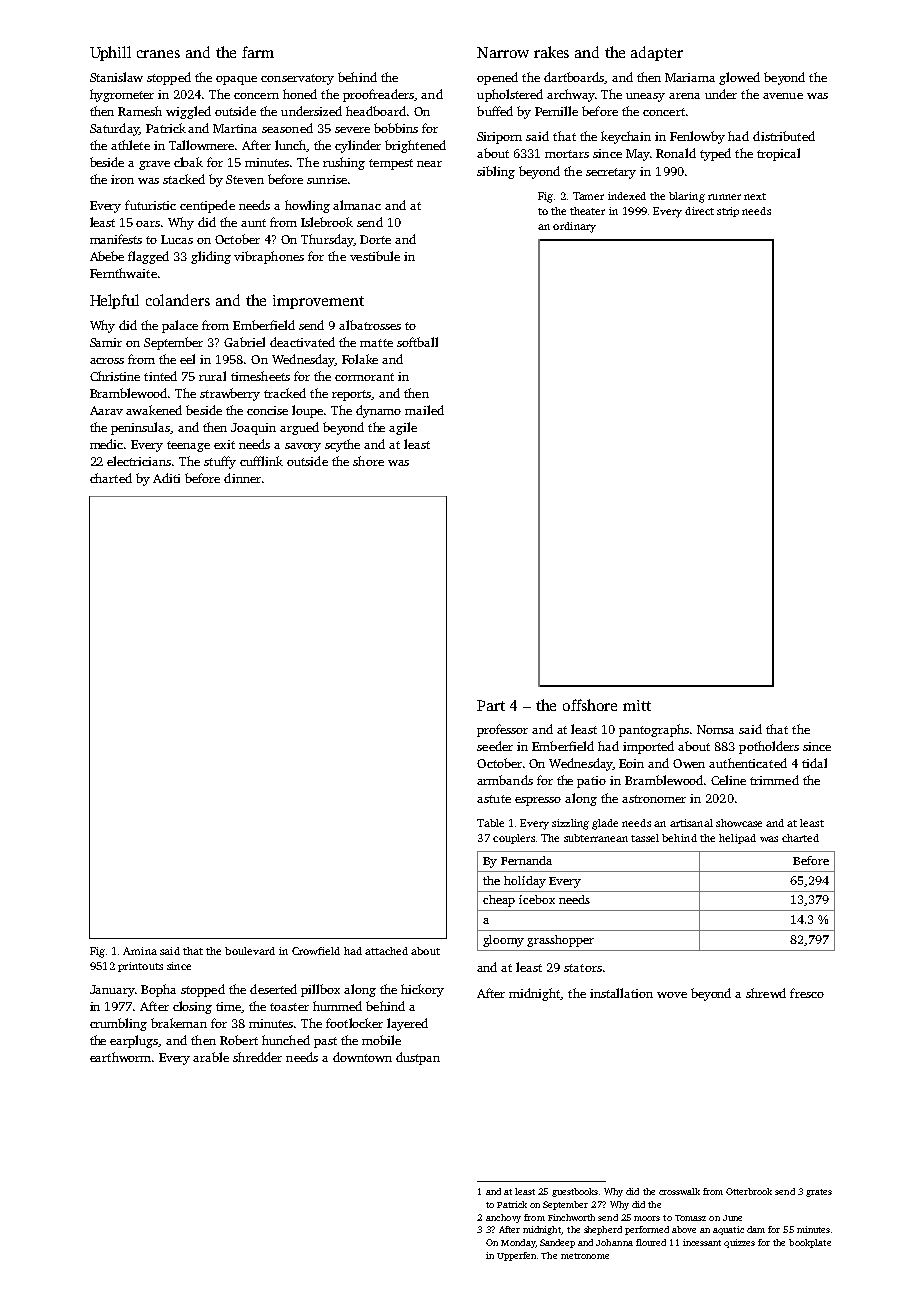 This screenshot has width=924, height=1308. What do you see at coordinates (297, 79) in the screenshot?
I see `conservatory` at bounding box center [297, 79].
